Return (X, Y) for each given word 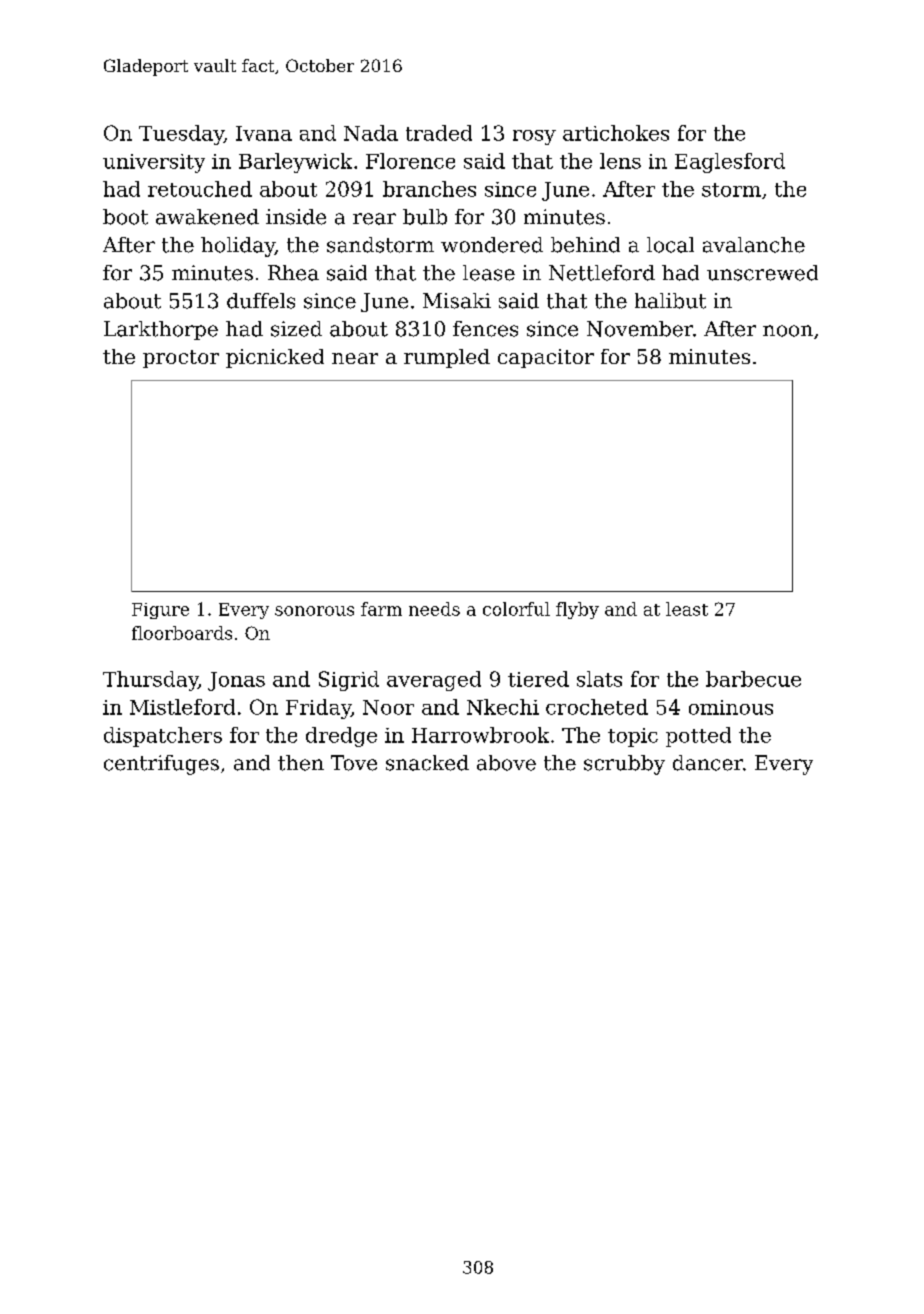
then (301, 763)
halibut (670, 301)
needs (434, 609)
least (687, 609)
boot (125, 217)
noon (788, 331)
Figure (160, 611)
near (355, 358)
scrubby (624, 765)
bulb (425, 217)
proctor (181, 359)
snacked (427, 763)
